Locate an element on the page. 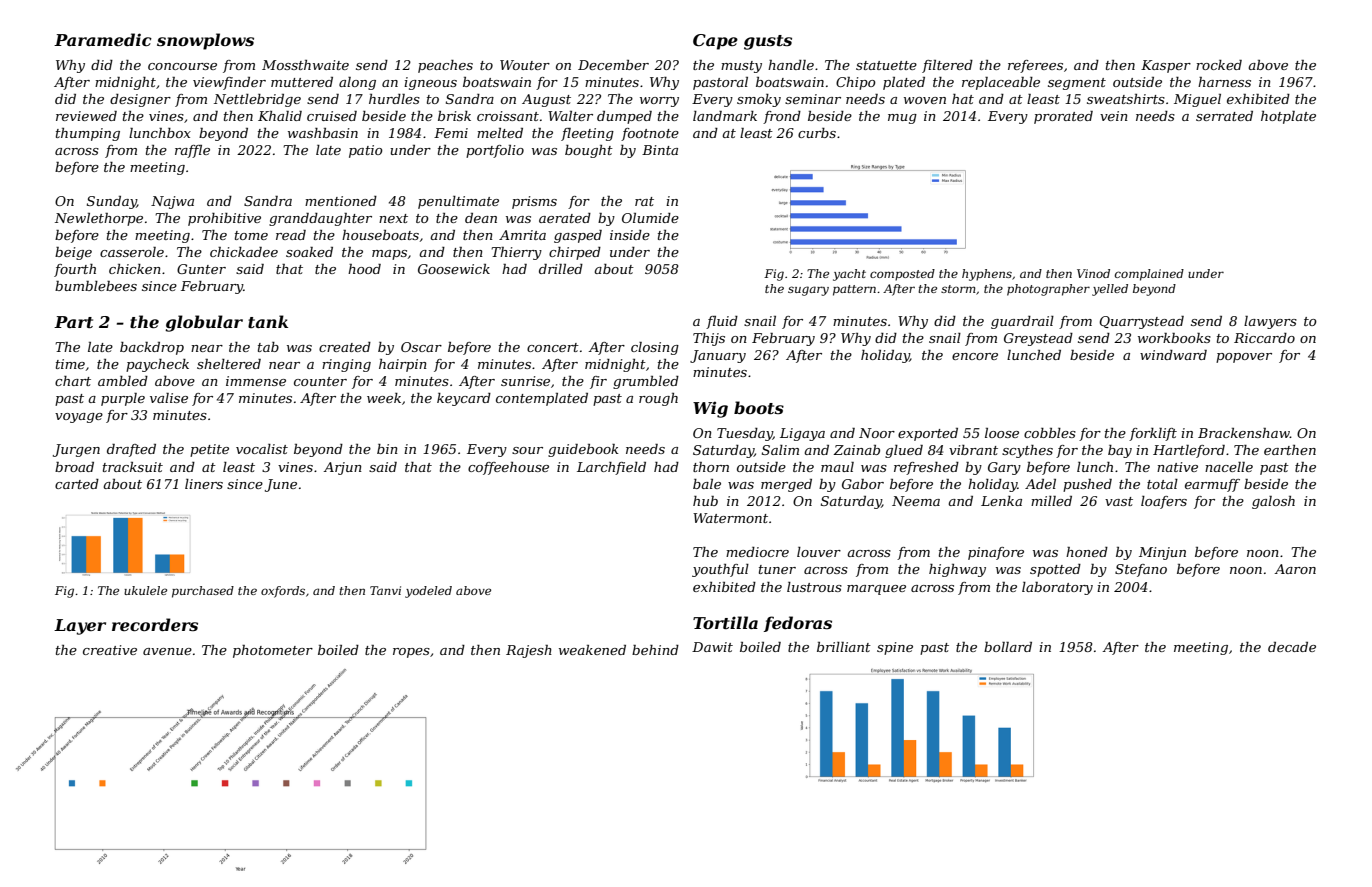 The width and height of the image is (1372, 887). purchased is located at coordinates (203, 592).
